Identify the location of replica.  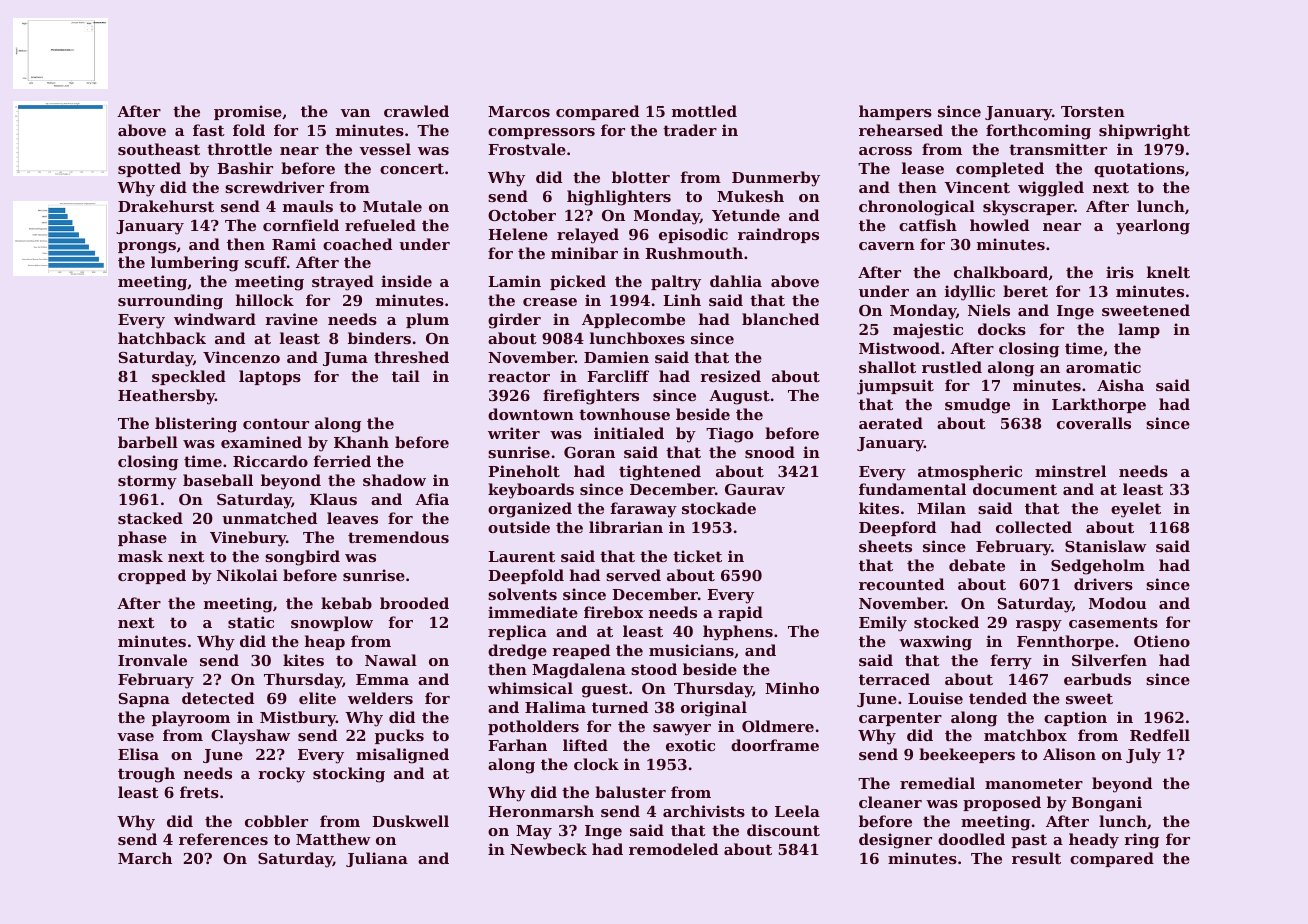
(517, 632).
